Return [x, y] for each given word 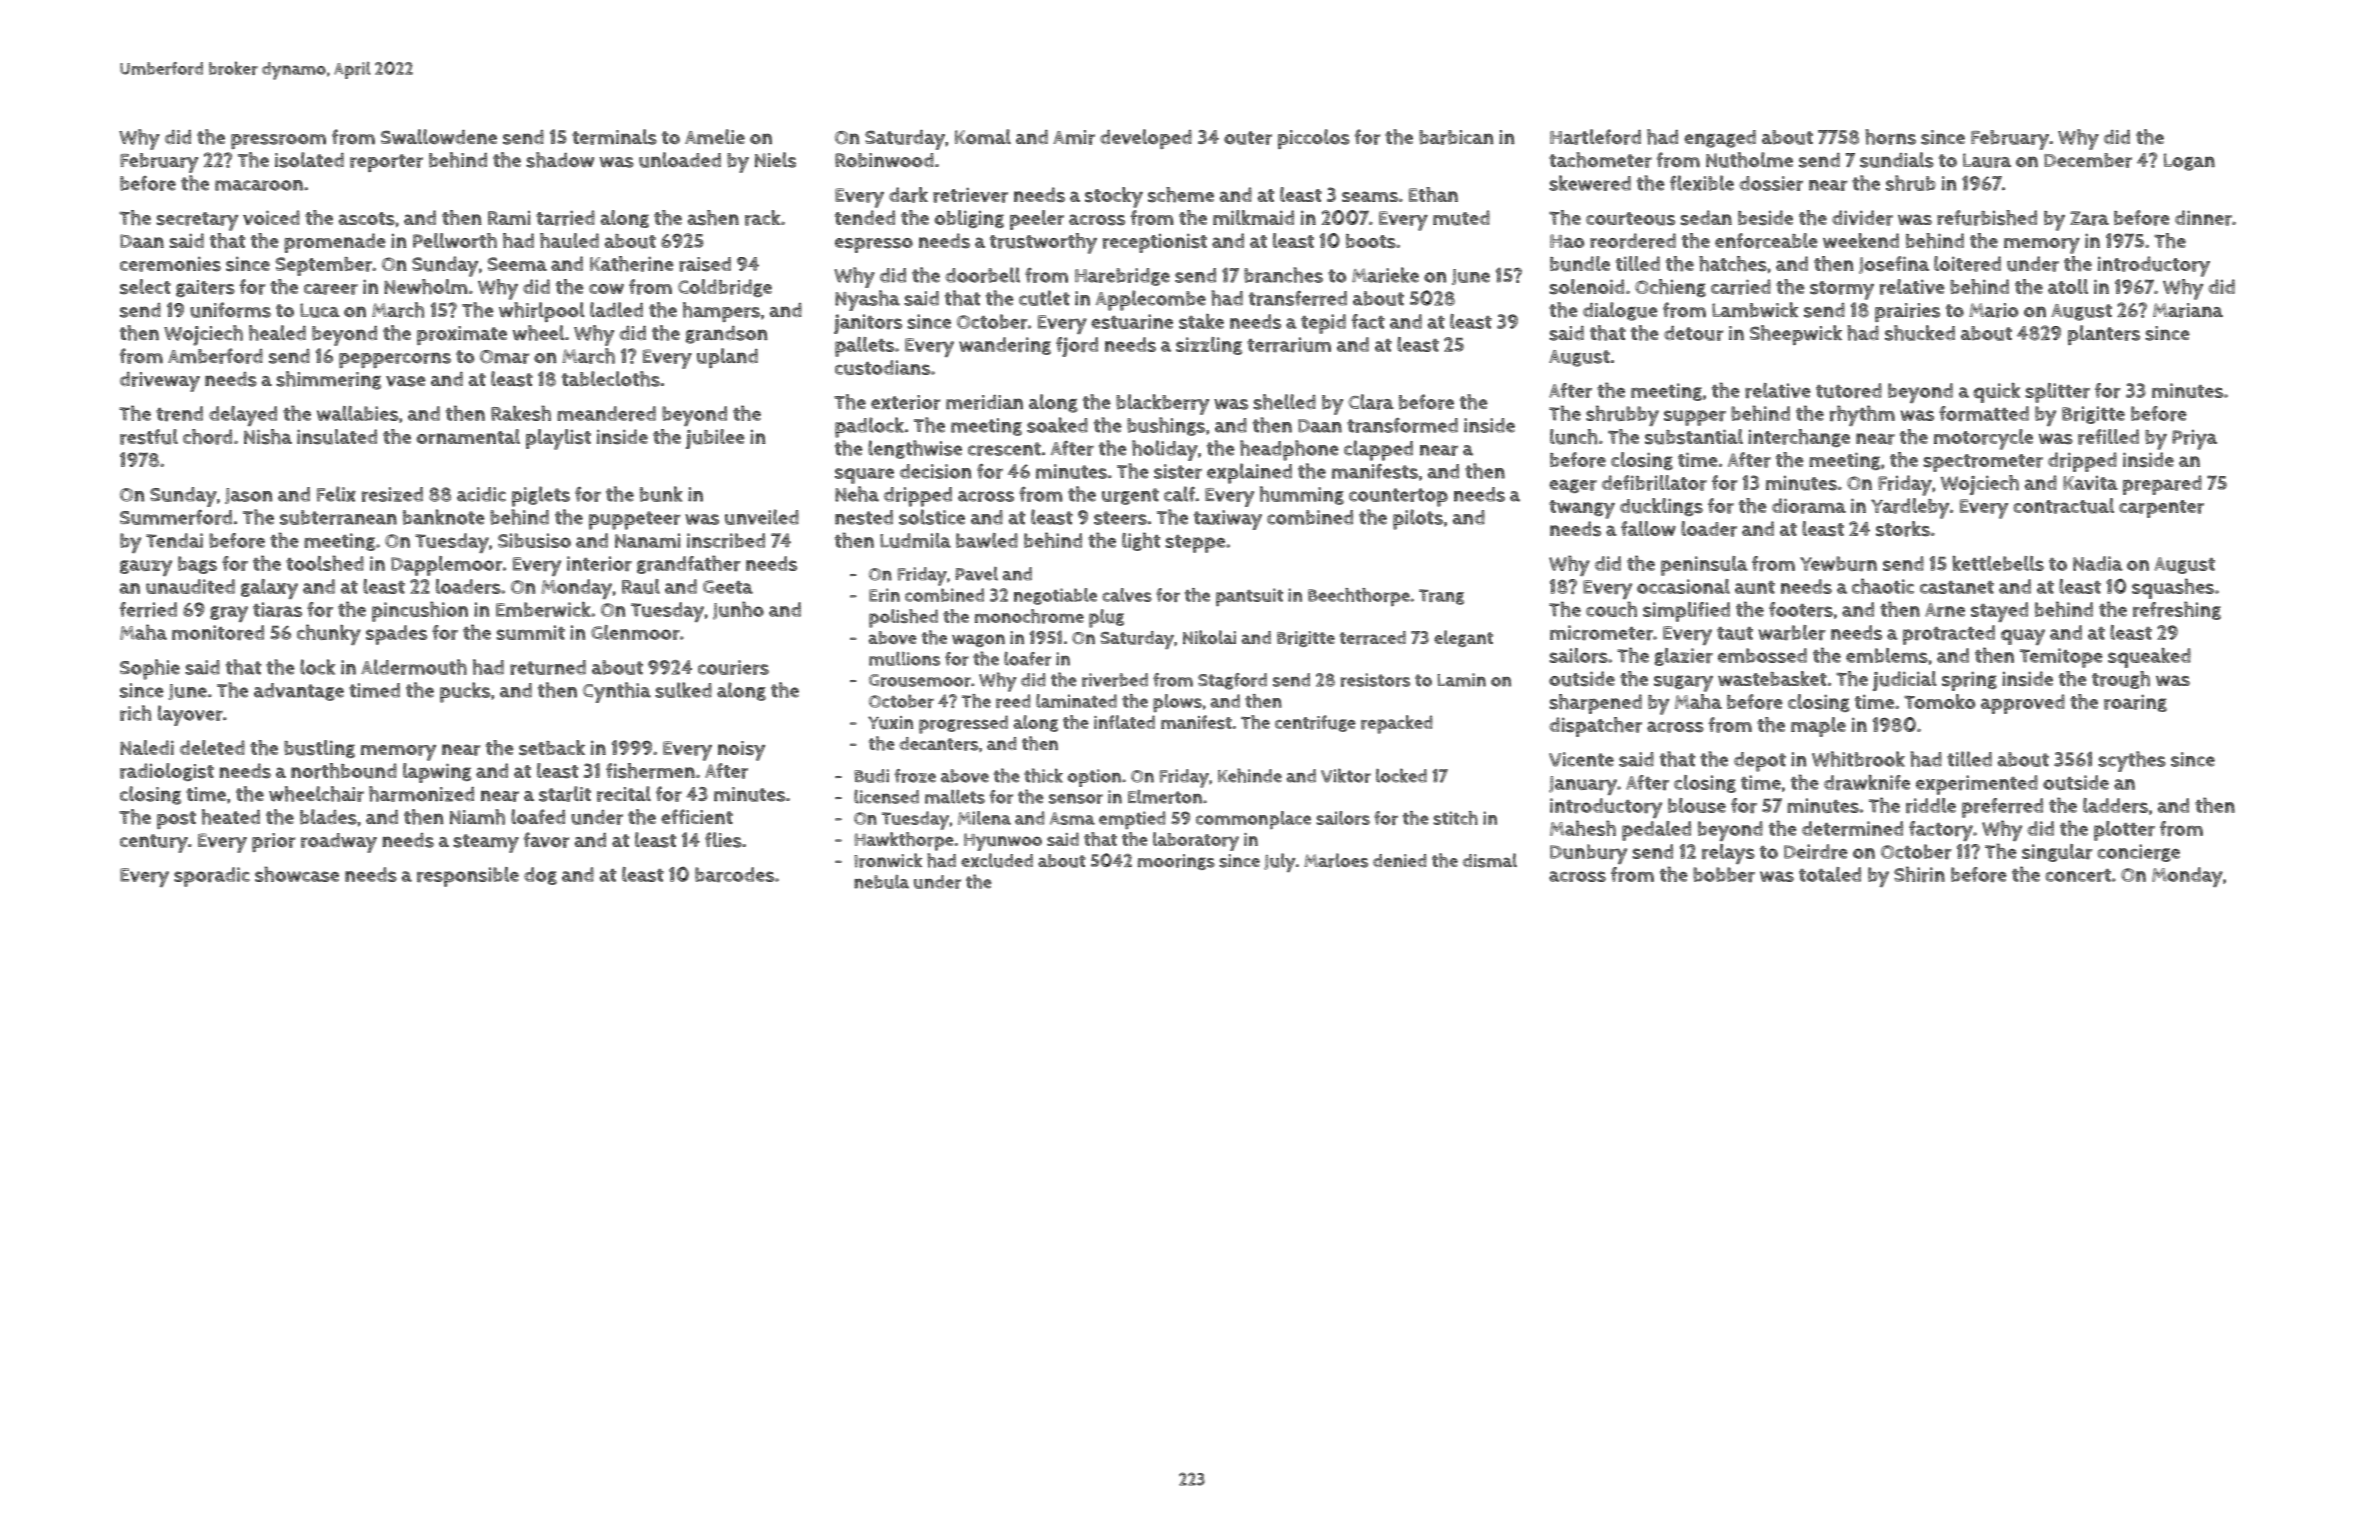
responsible [468, 877]
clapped [1378, 450]
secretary [197, 221]
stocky [1114, 197]
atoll [2068, 286]
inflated [1124, 722]
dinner [2203, 218]
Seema [517, 264]
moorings [1176, 862]
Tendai [174, 540]
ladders [2115, 805]
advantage [299, 692]
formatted [1984, 413]
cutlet [1044, 298]
